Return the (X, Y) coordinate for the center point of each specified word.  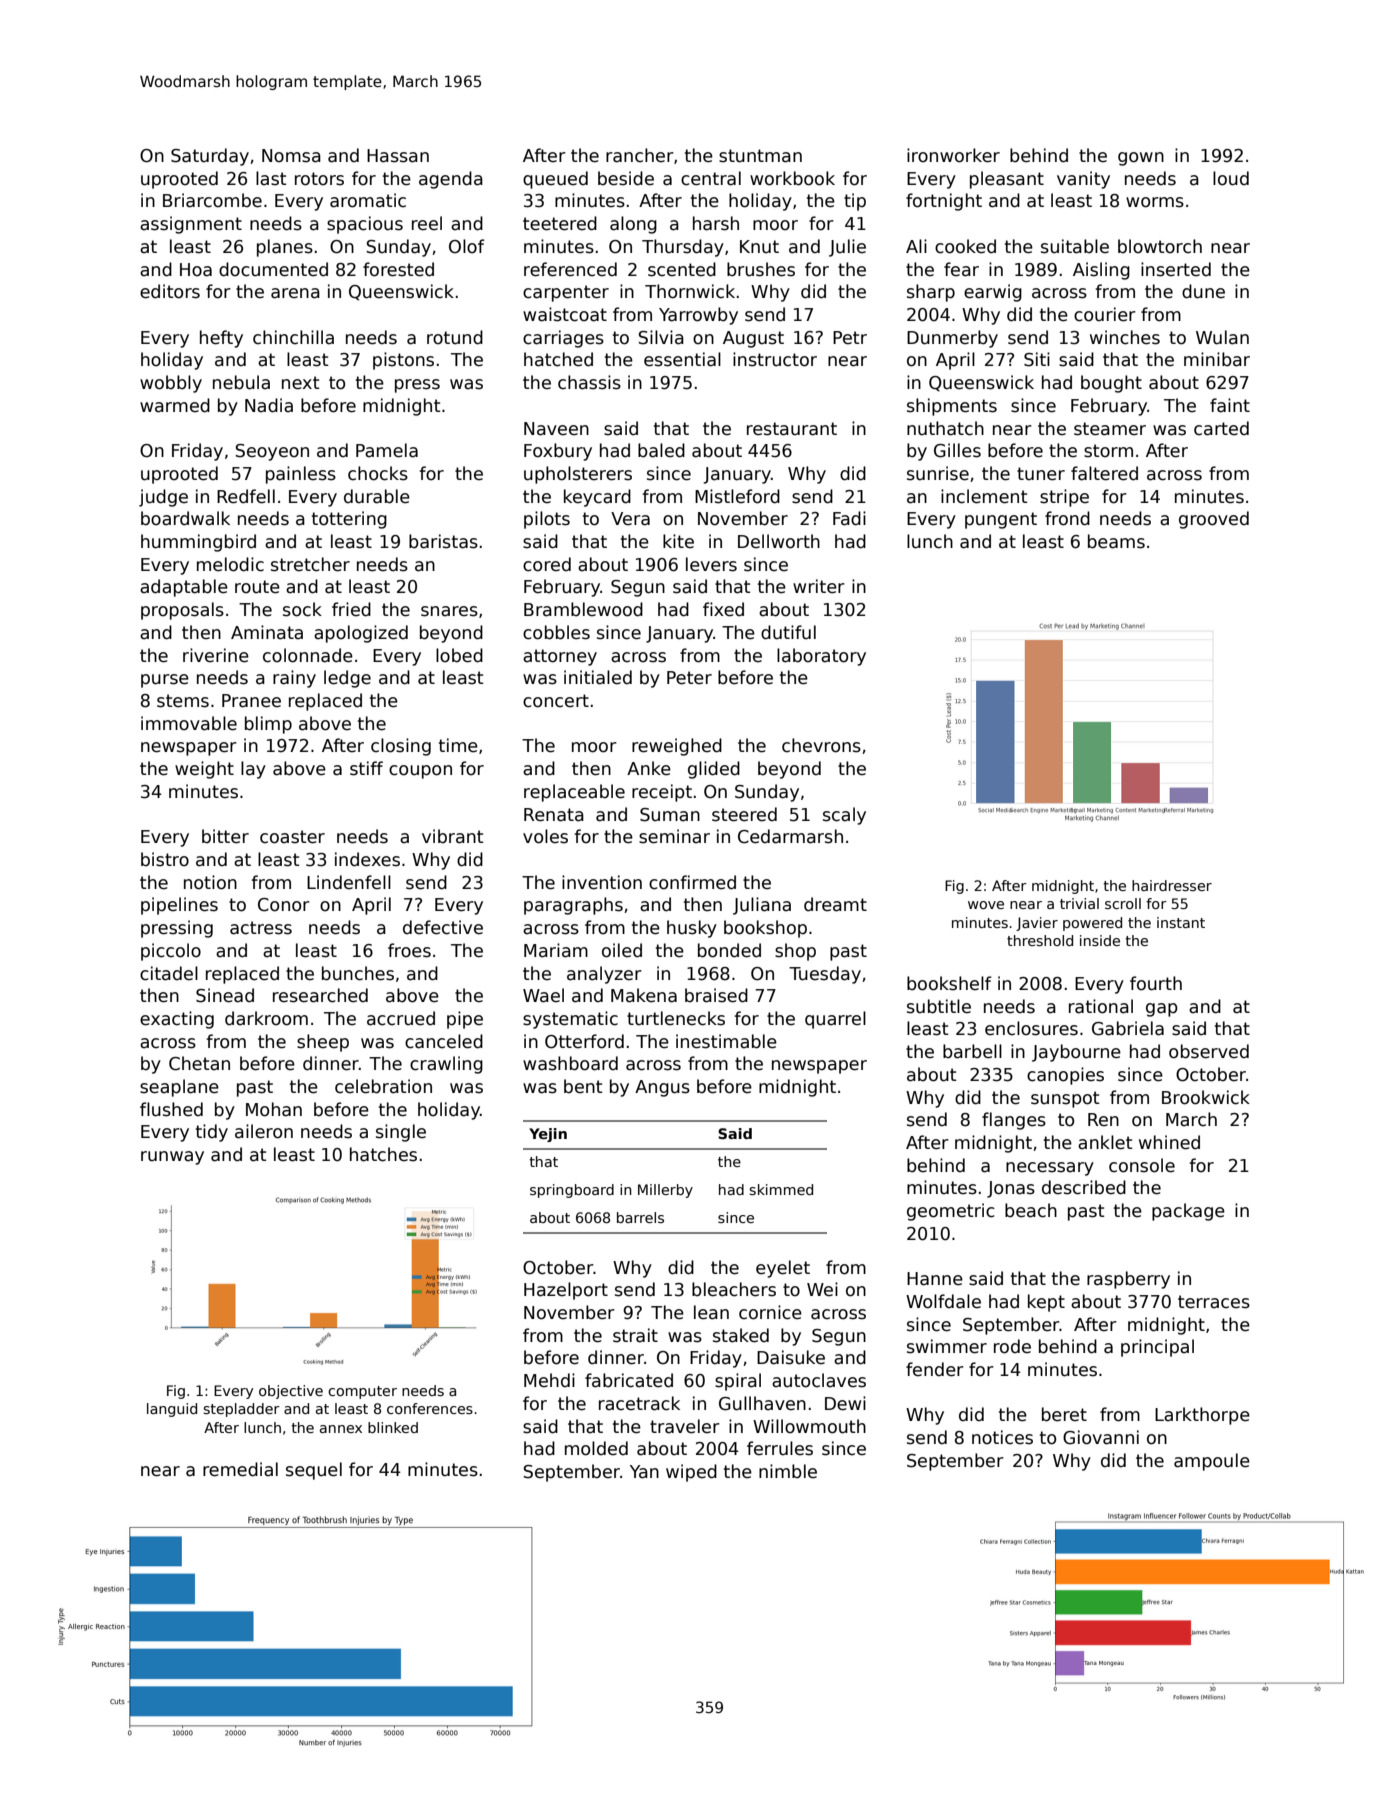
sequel (314, 1471)
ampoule (1212, 1462)
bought (1111, 384)
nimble (788, 1471)
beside (626, 178)
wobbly (171, 384)
